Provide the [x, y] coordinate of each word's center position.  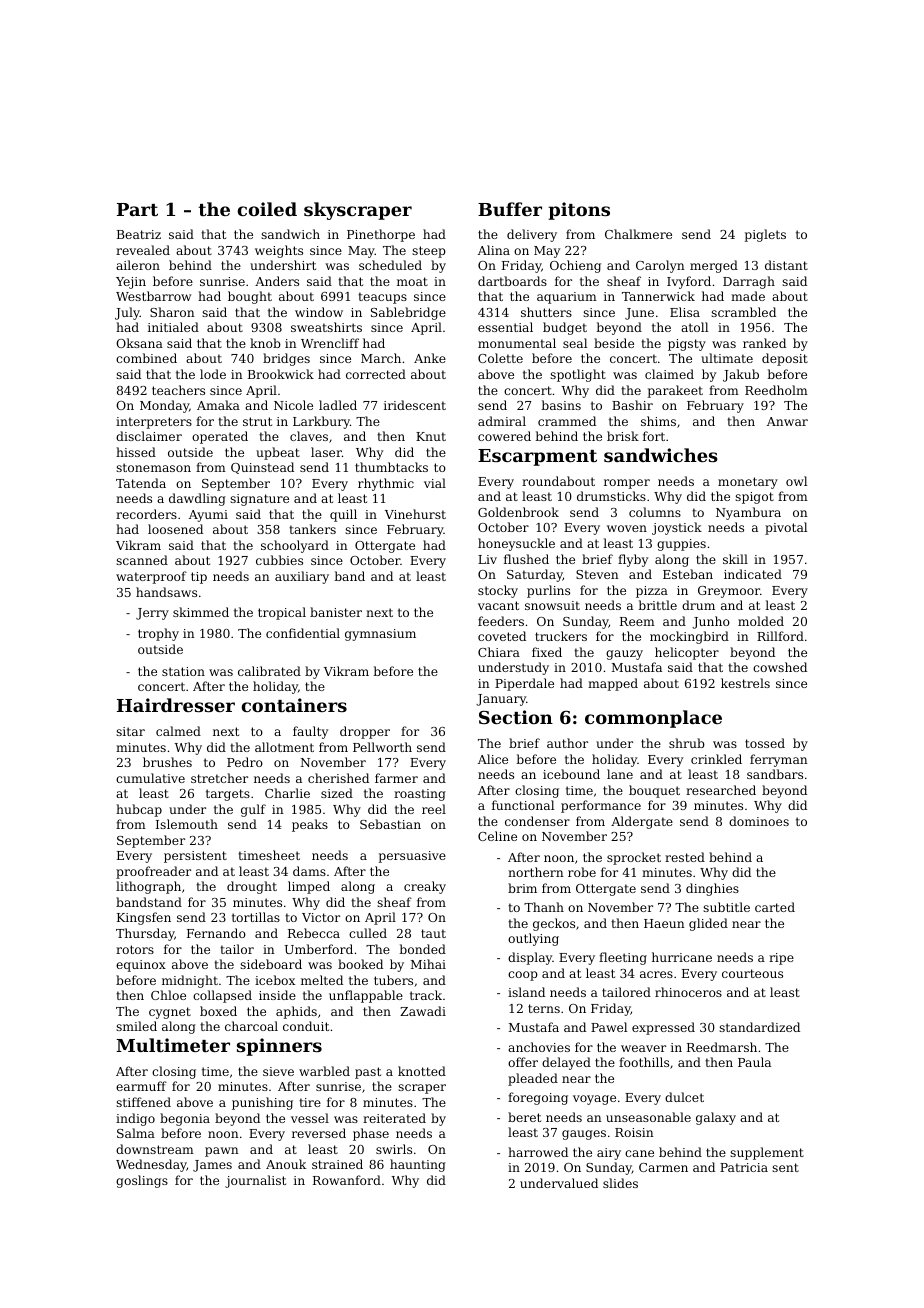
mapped [613, 684]
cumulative [150, 778]
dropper [365, 732]
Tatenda [141, 483]
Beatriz [139, 234]
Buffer [510, 209]
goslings [142, 1181]
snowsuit [552, 605]
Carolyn [660, 266]
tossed [765, 743]
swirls [394, 1149]
